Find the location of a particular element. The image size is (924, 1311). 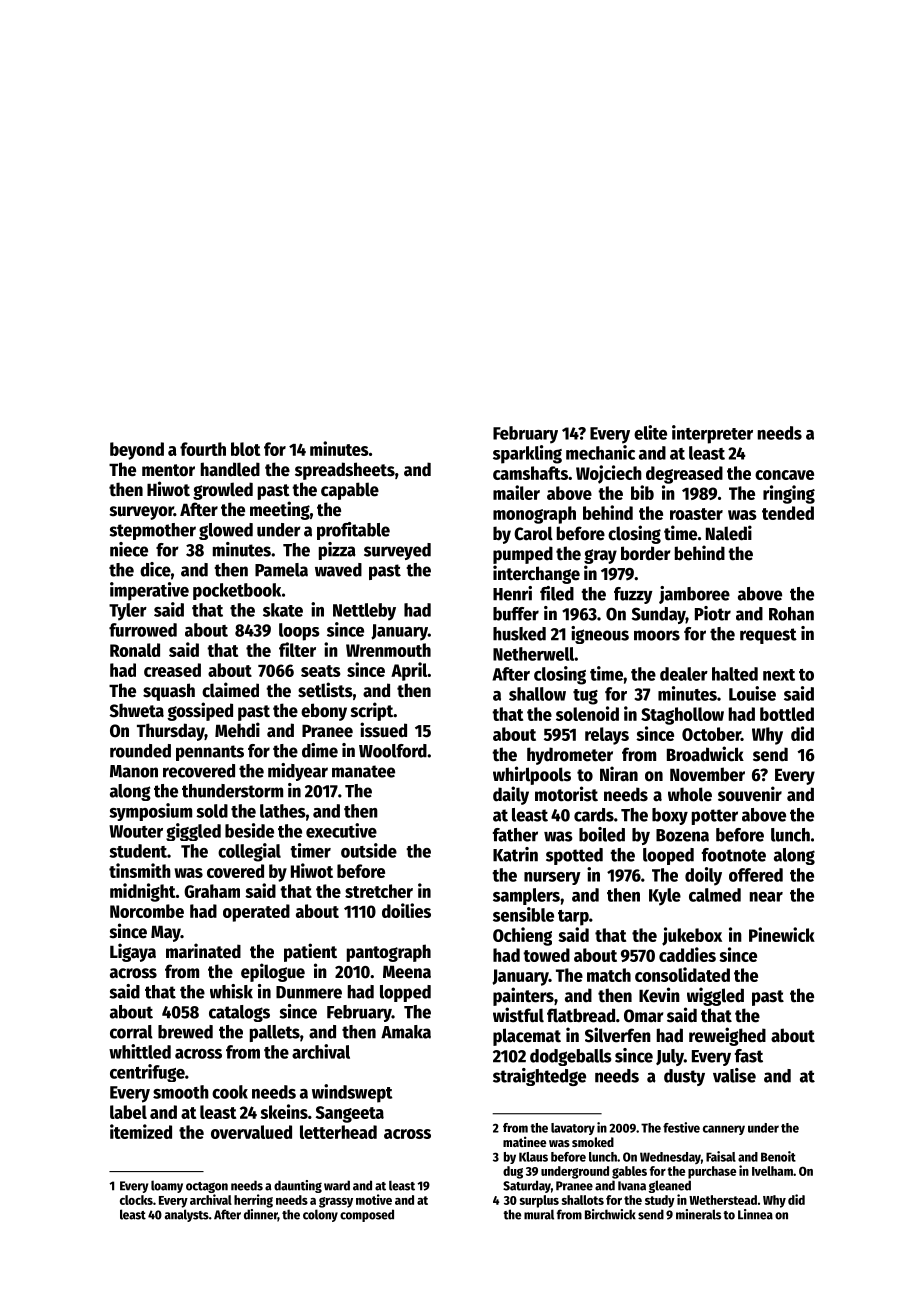

pennants is located at coordinates (210, 753).
